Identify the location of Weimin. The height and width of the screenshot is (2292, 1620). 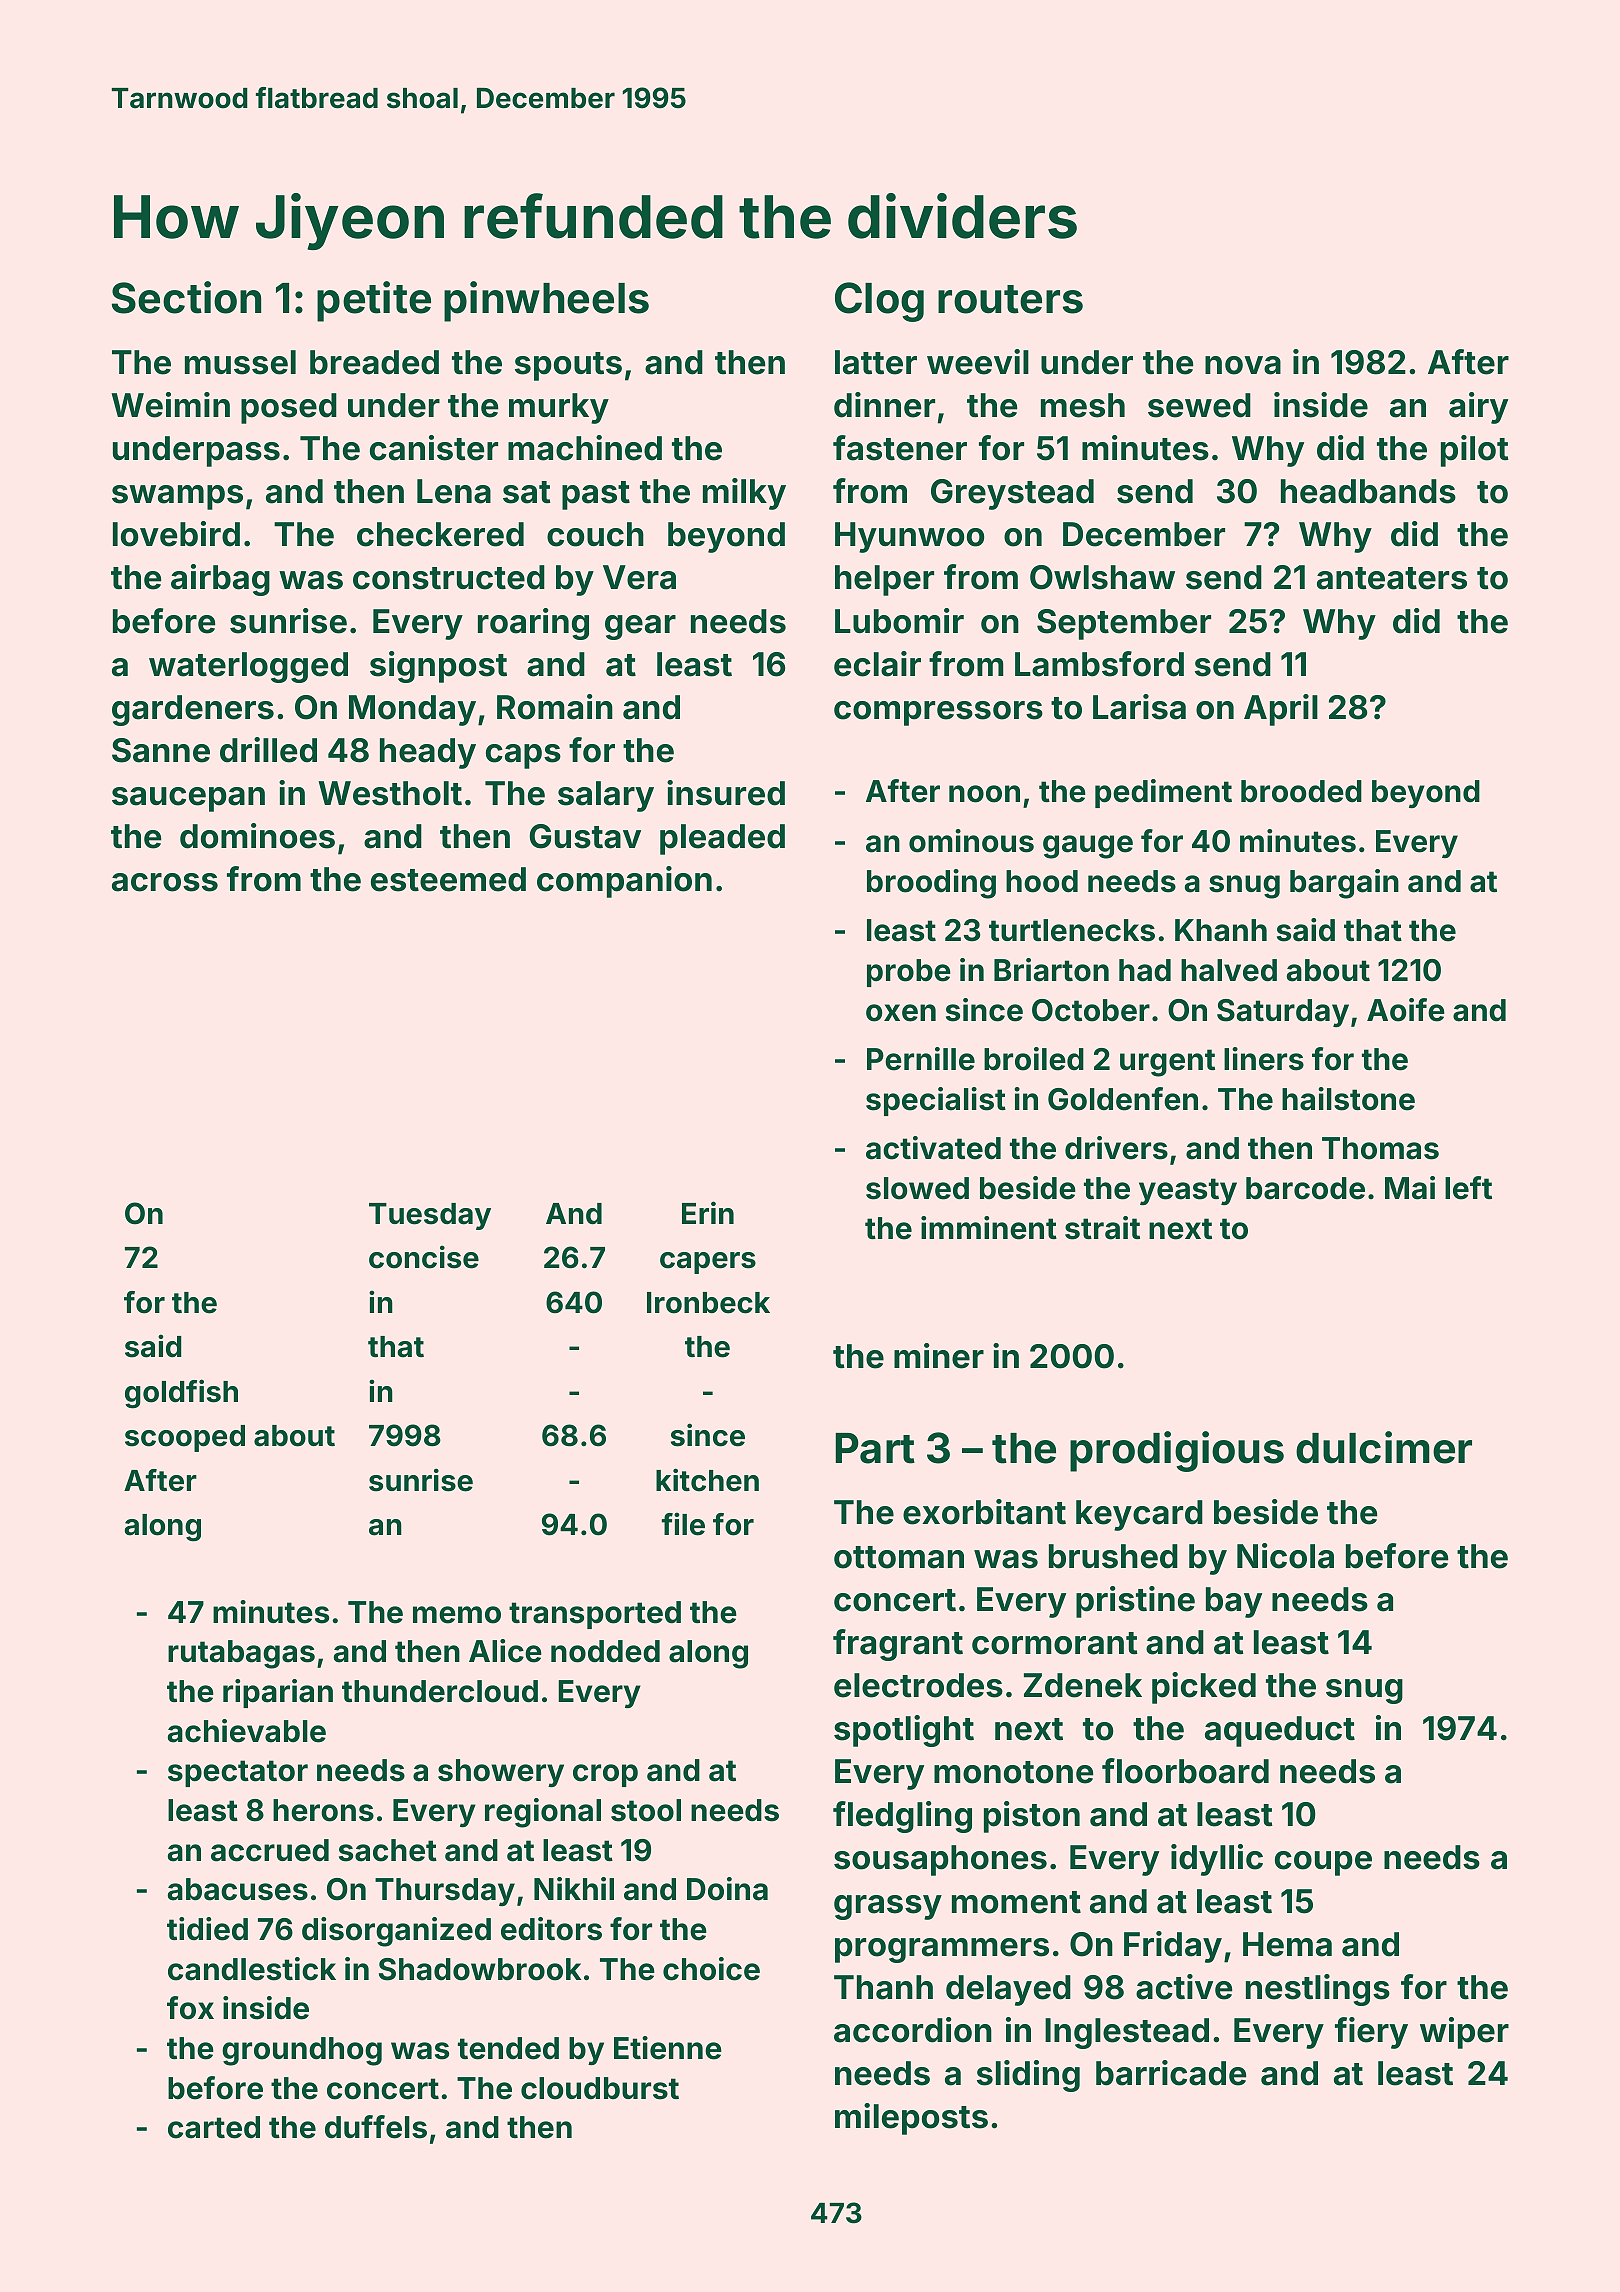
(170, 405).
